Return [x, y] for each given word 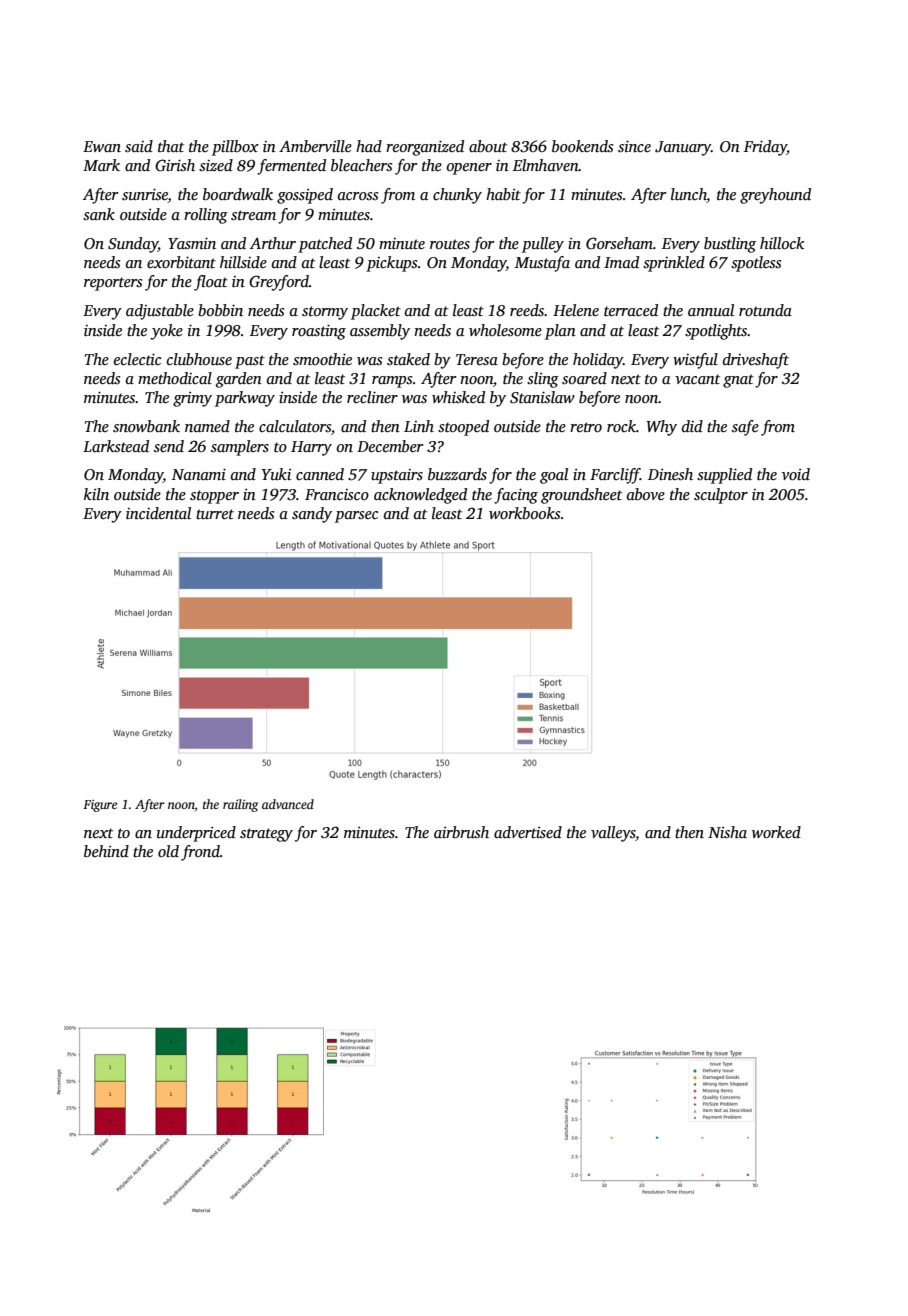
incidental [158, 513]
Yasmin [192, 243]
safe [745, 428]
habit [503, 194]
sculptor [721, 496]
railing [240, 805]
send [169, 446]
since [634, 146]
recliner [372, 397]
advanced [288, 804]
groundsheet [581, 496]
